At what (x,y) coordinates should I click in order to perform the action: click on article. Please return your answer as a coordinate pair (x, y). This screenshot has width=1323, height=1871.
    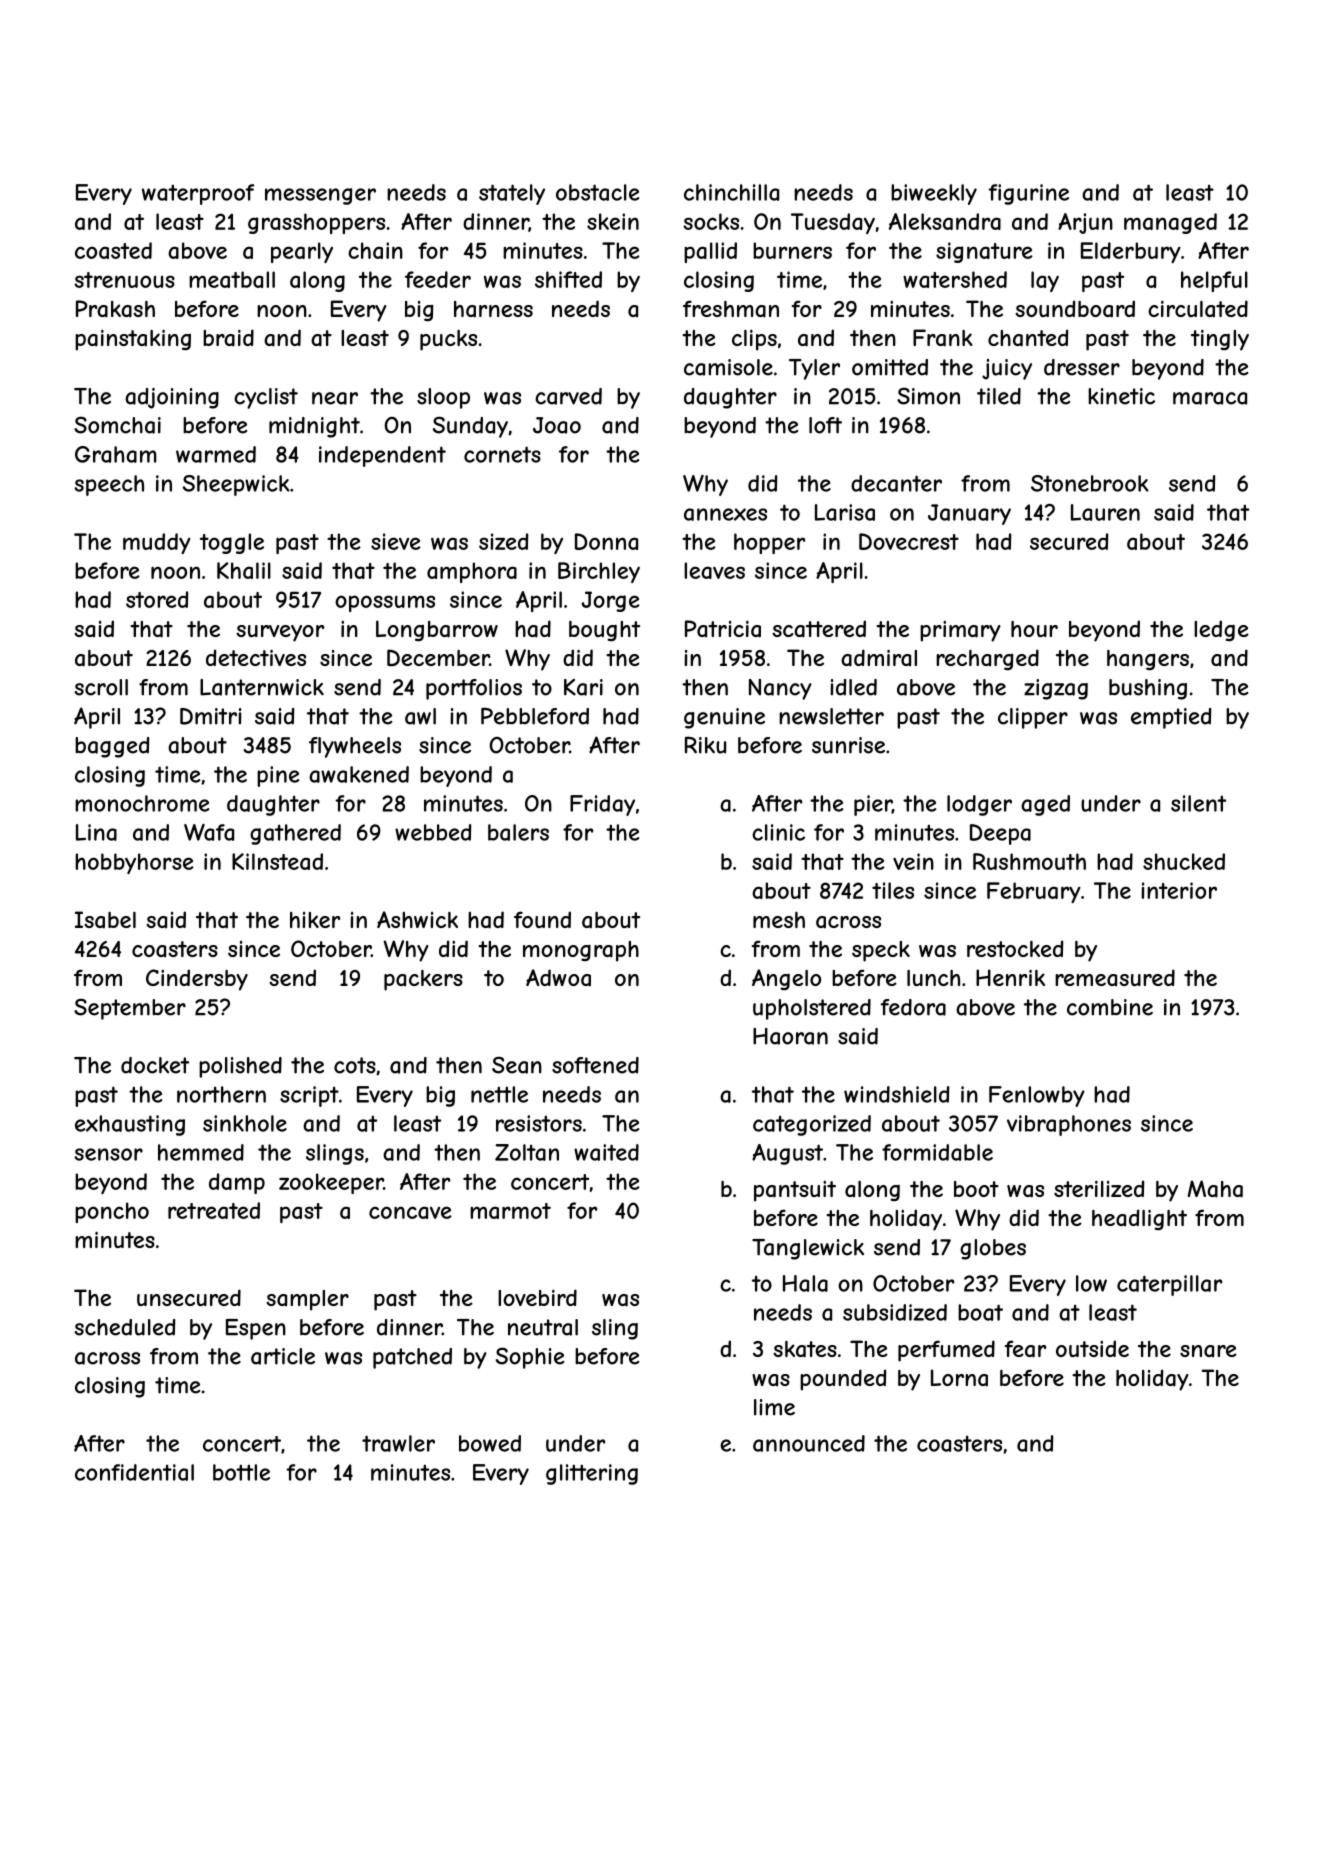
    Looking at the image, I should click on (283, 1356).
